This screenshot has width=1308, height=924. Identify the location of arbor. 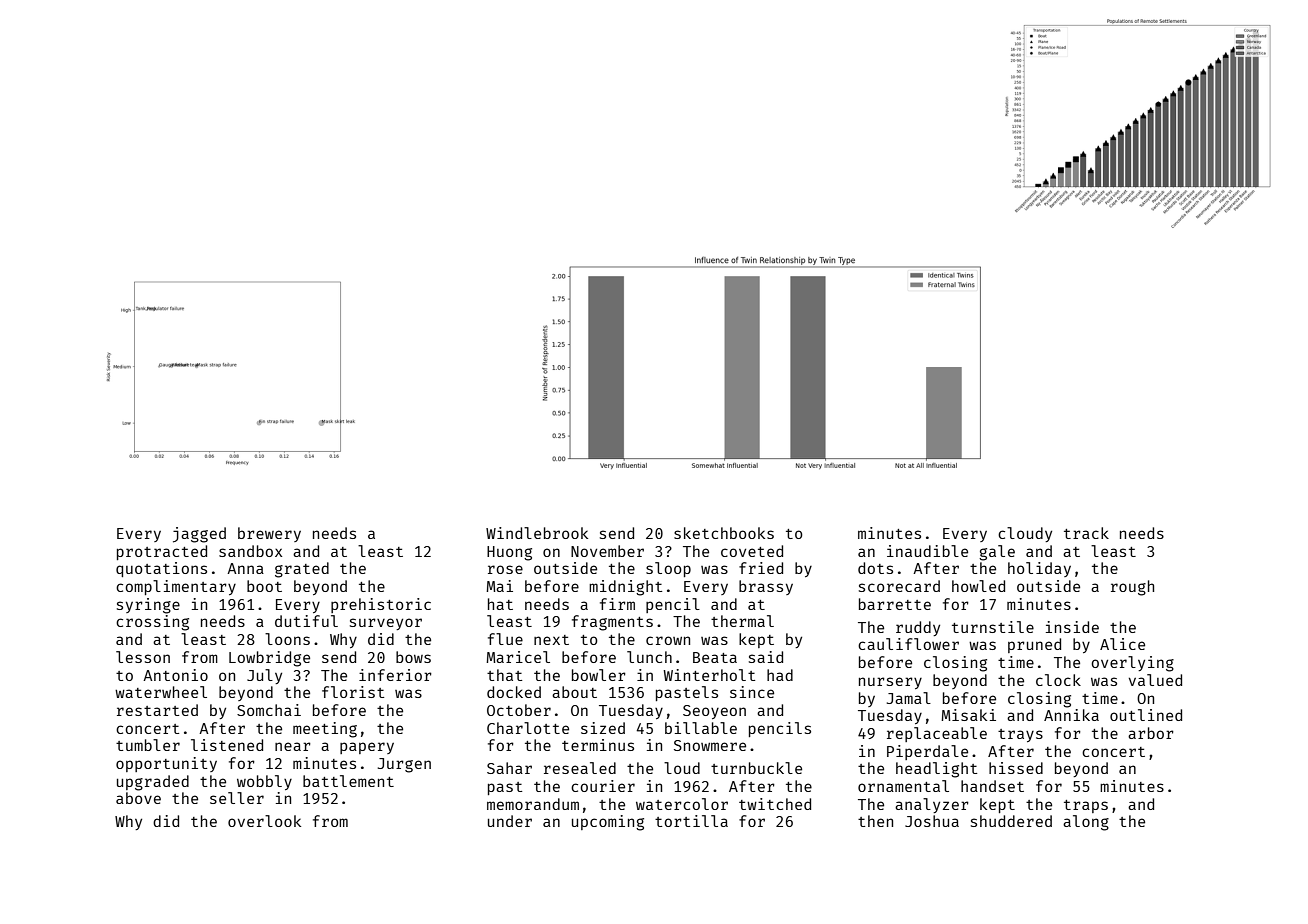
(1151, 733).
